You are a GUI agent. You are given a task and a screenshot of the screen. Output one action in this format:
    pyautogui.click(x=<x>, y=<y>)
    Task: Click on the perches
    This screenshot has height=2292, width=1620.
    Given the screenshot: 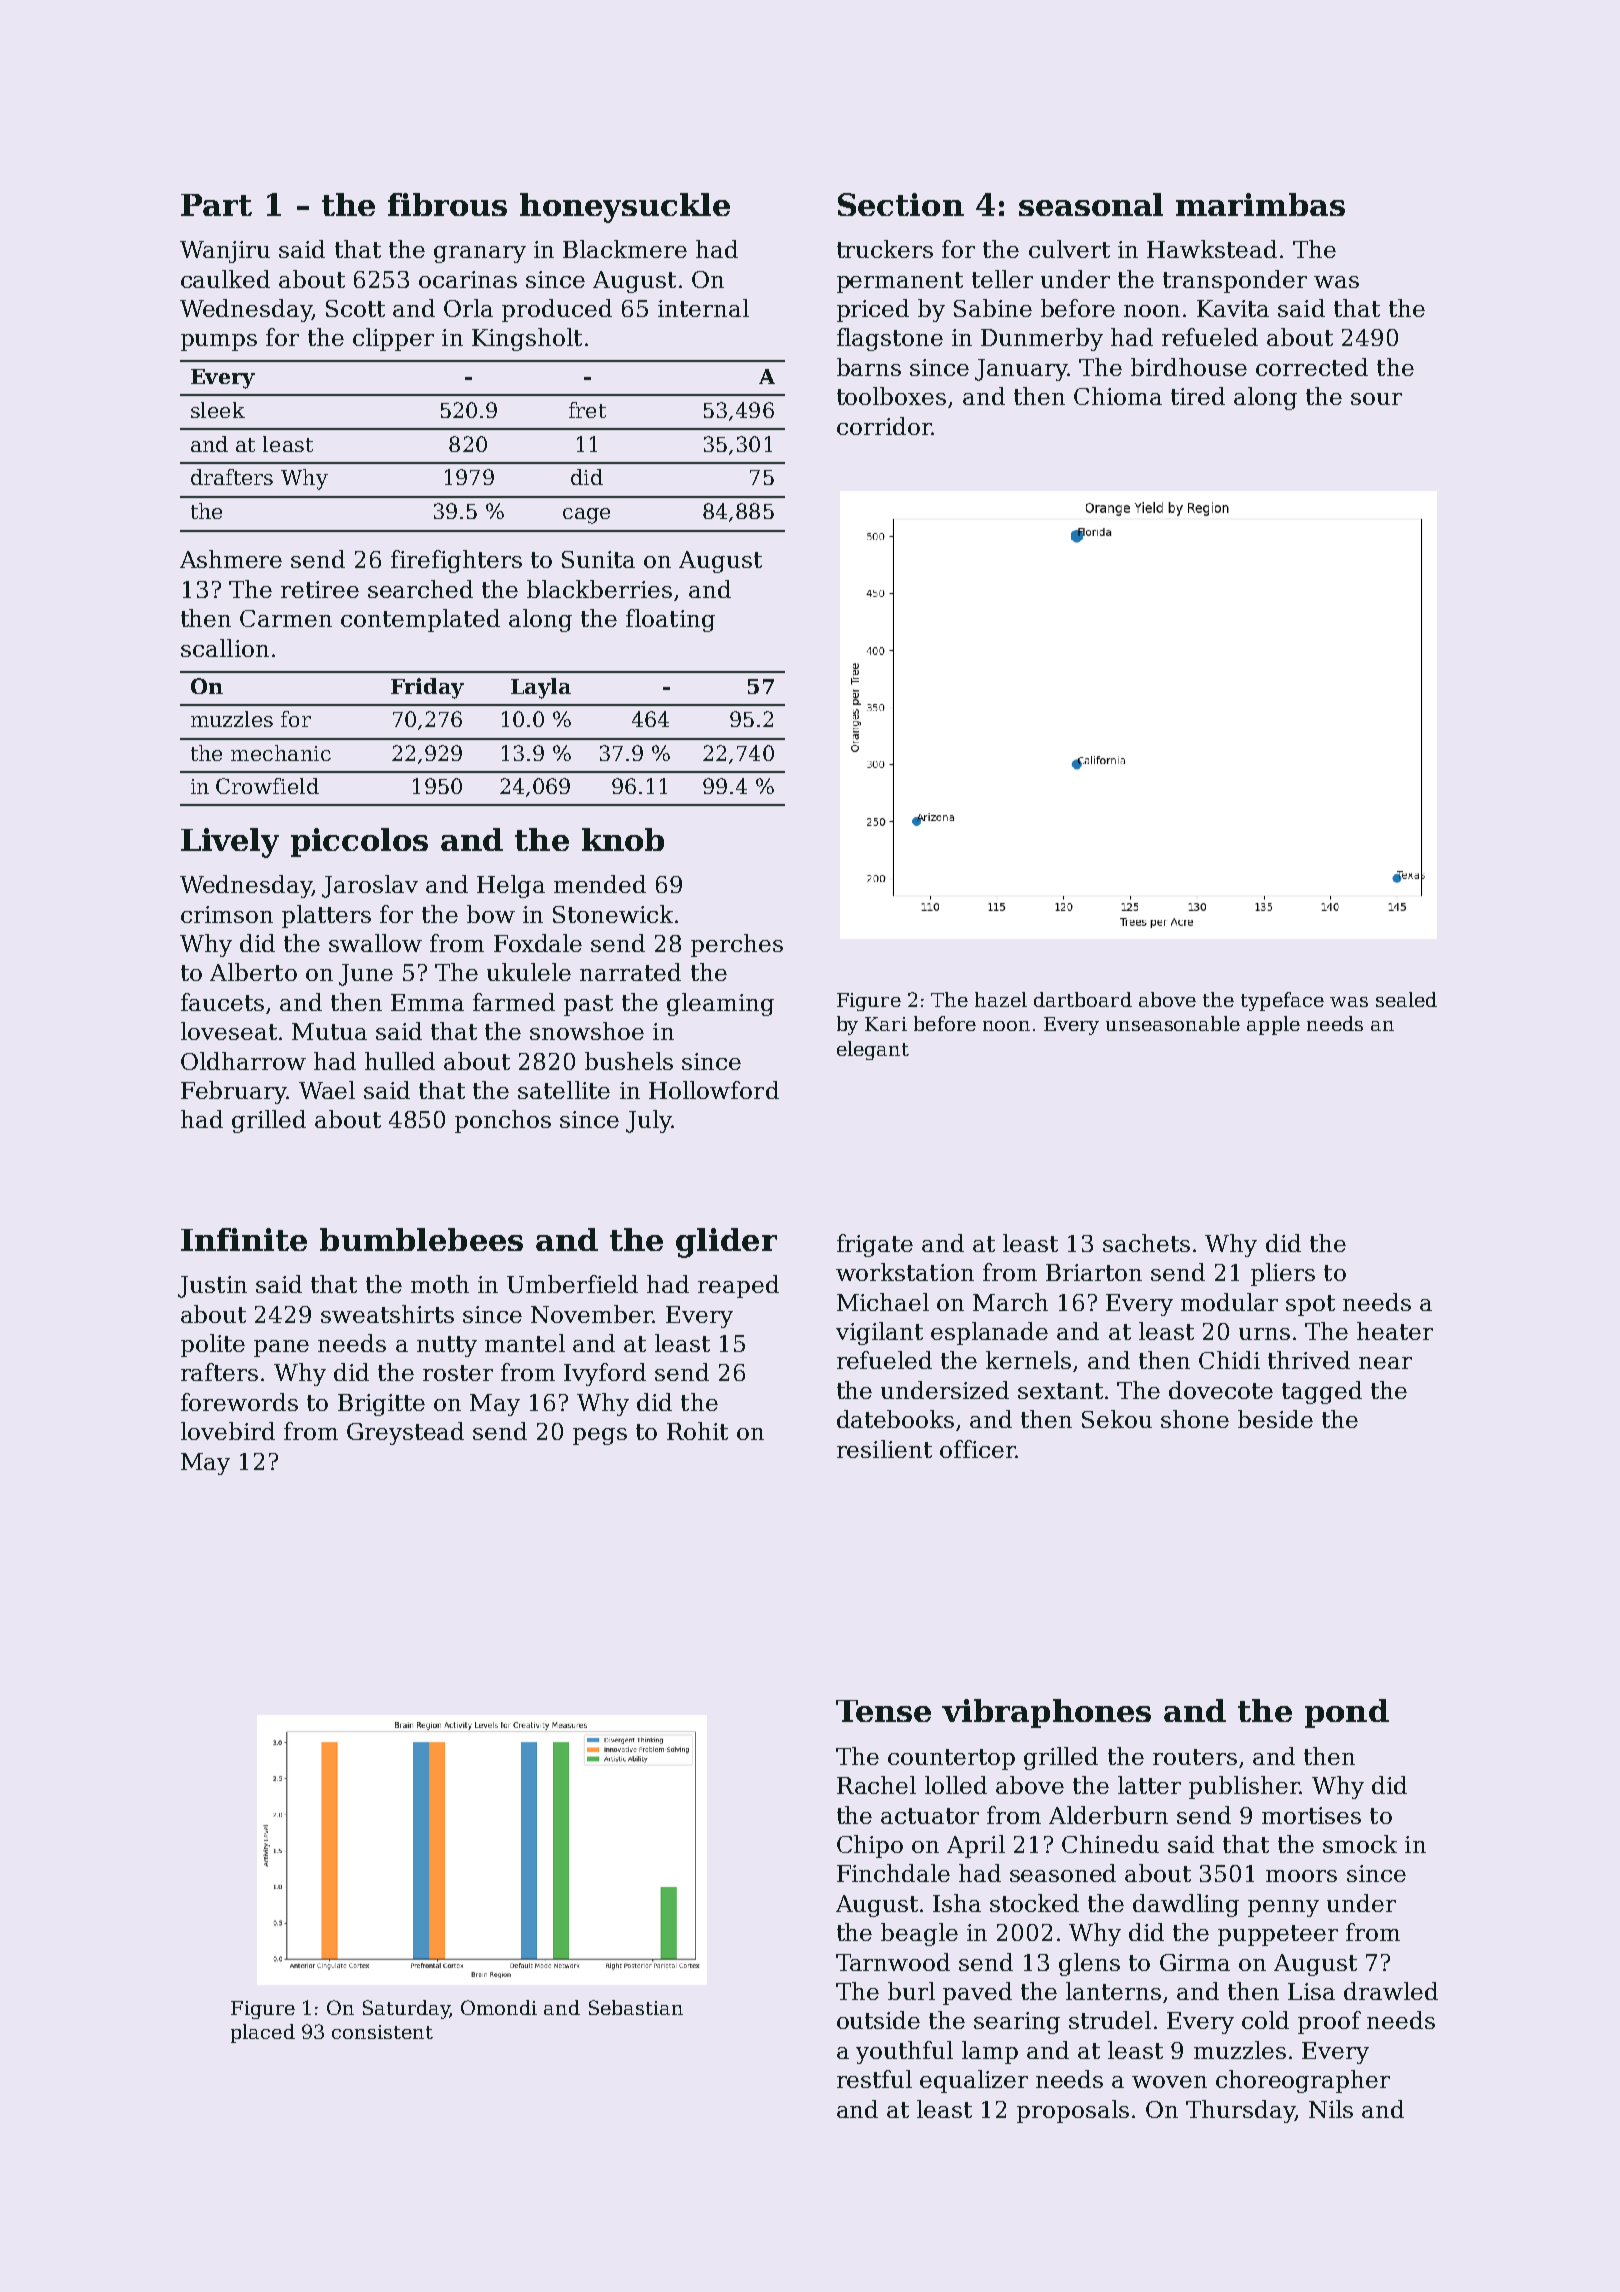 What is the action you would take?
    pyautogui.click(x=737, y=945)
